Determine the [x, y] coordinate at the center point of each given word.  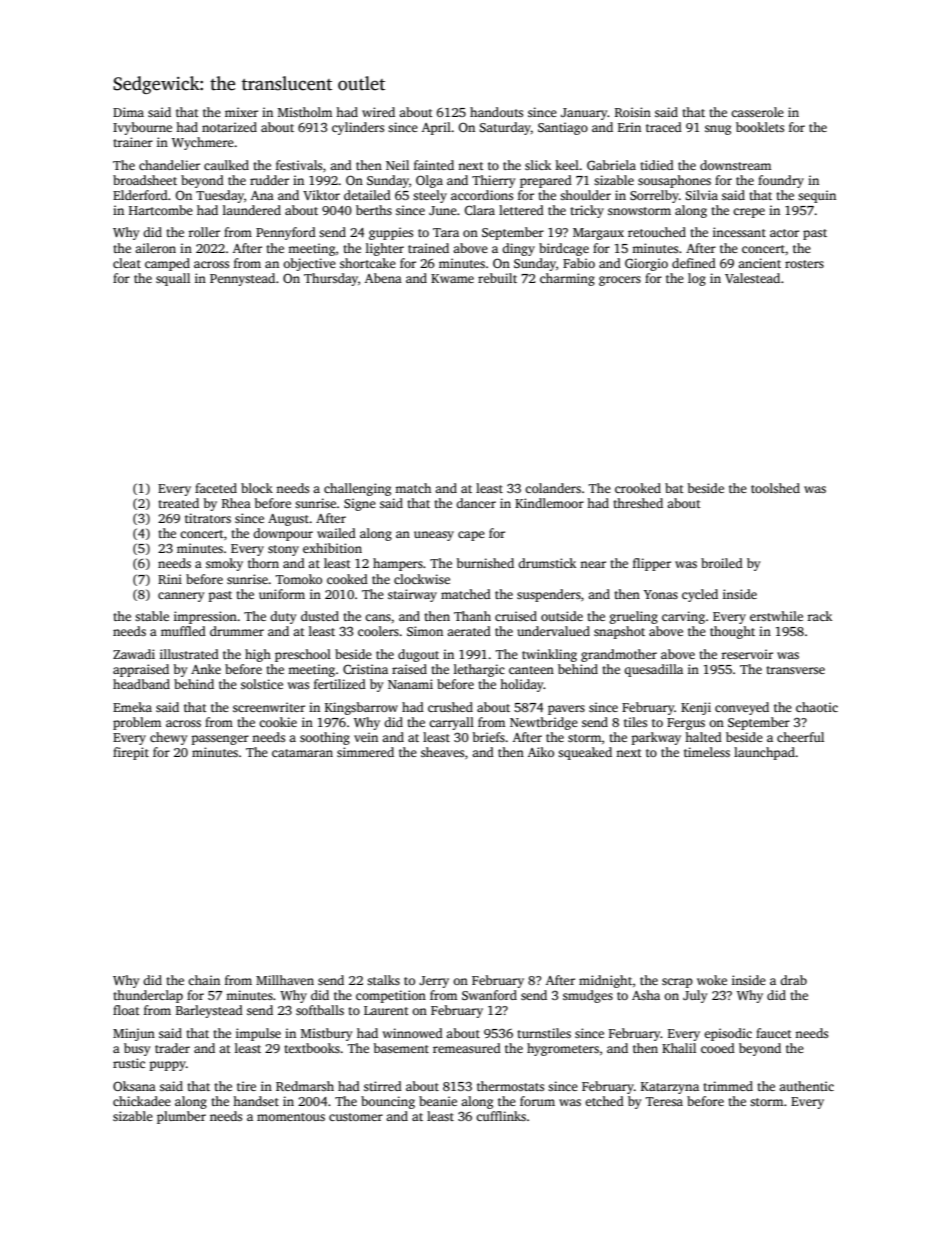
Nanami [410, 684]
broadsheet [145, 180]
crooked [638, 488]
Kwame [452, 278]
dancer [476, 503]
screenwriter [269, 707]
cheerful [800, 737]
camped [167, 264]
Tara [446, 232]
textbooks [312, 1048]
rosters [804, 264]
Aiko [541, 752]
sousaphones [674, 181]
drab [793, 980]
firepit [131, 753]
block [257, 488]
